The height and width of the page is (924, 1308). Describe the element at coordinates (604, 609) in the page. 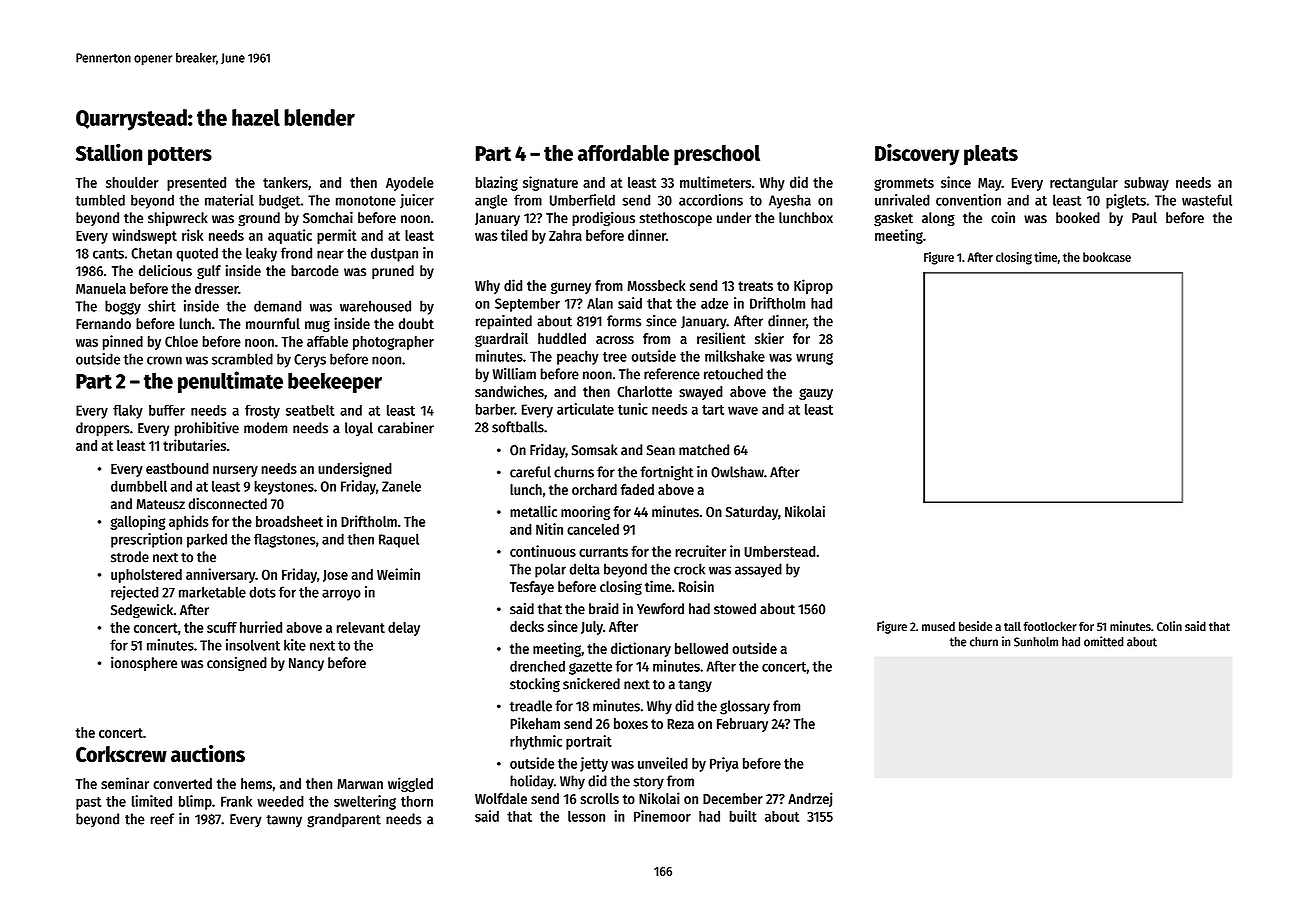

I see `braid` at that location.
